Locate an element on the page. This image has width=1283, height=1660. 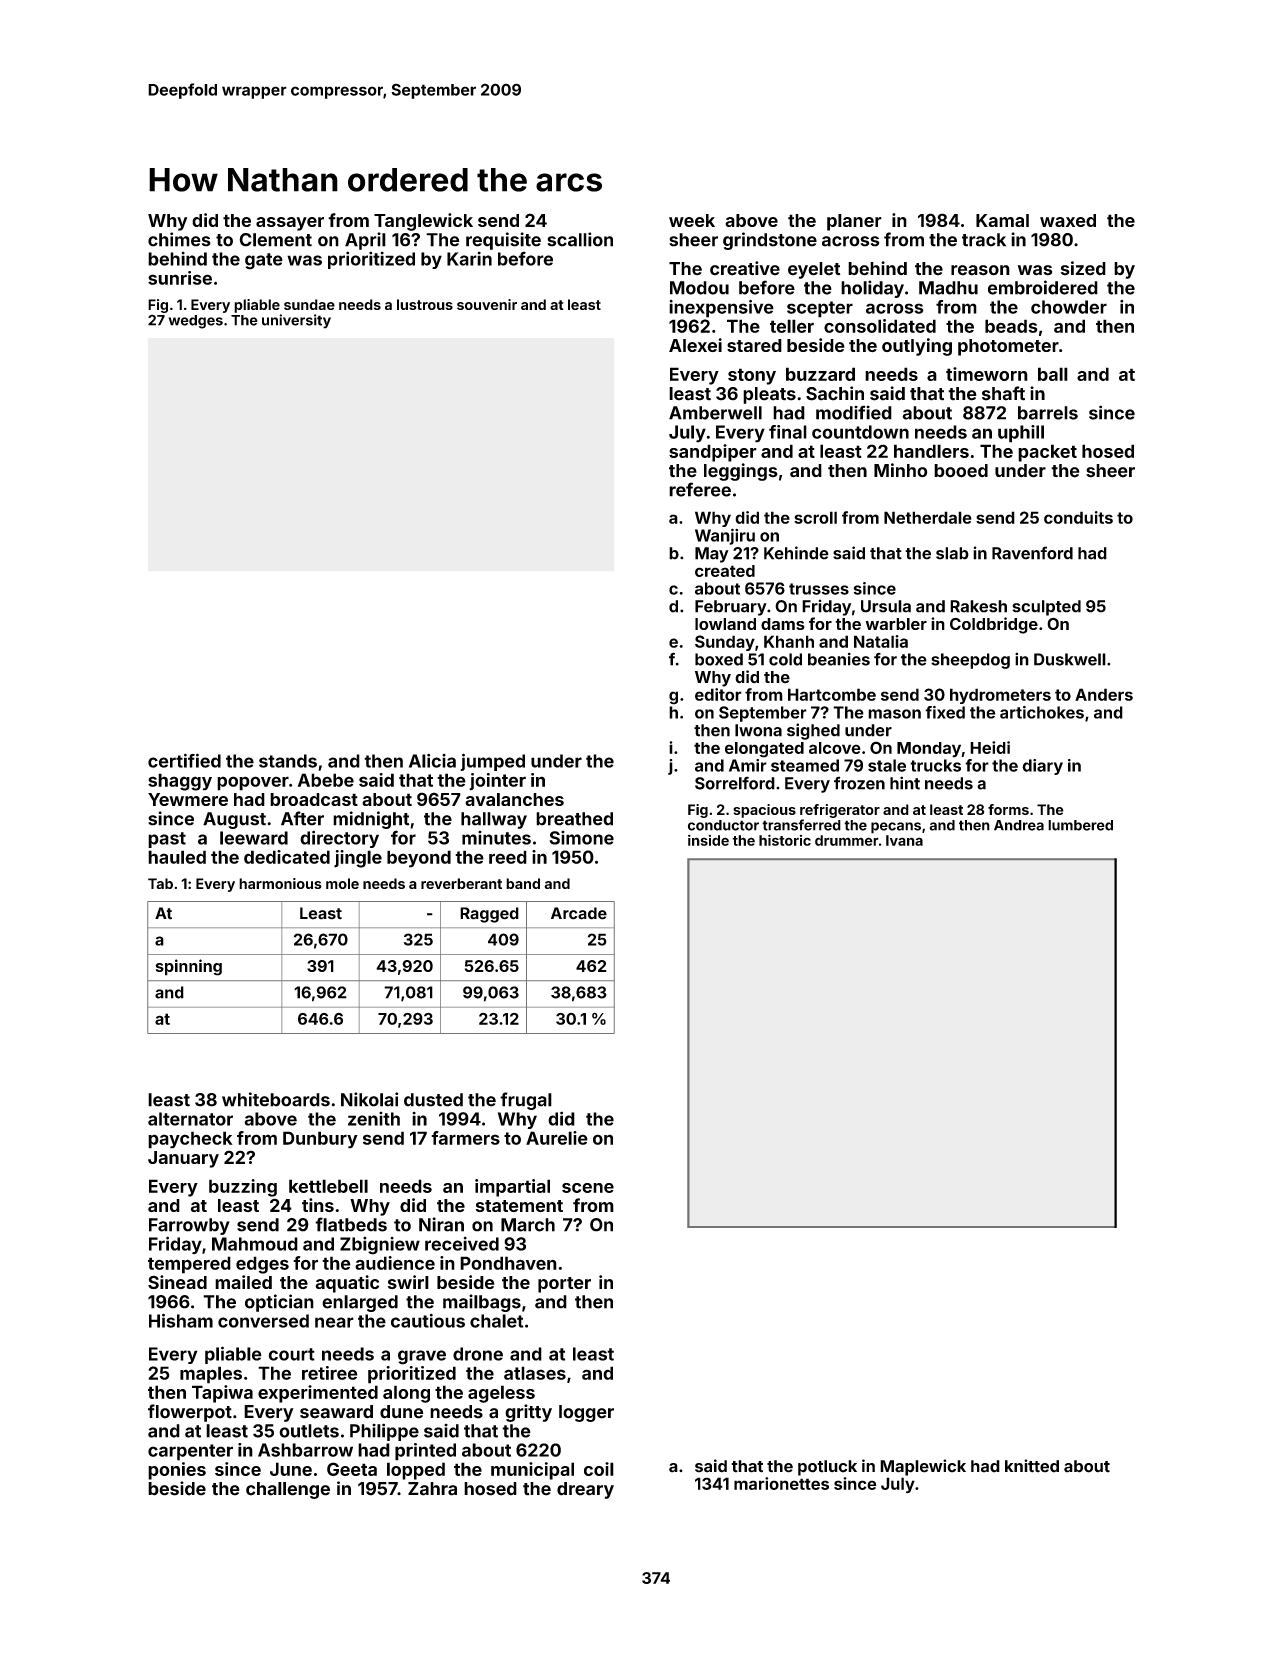
track is located at coordinates (984, 240).
